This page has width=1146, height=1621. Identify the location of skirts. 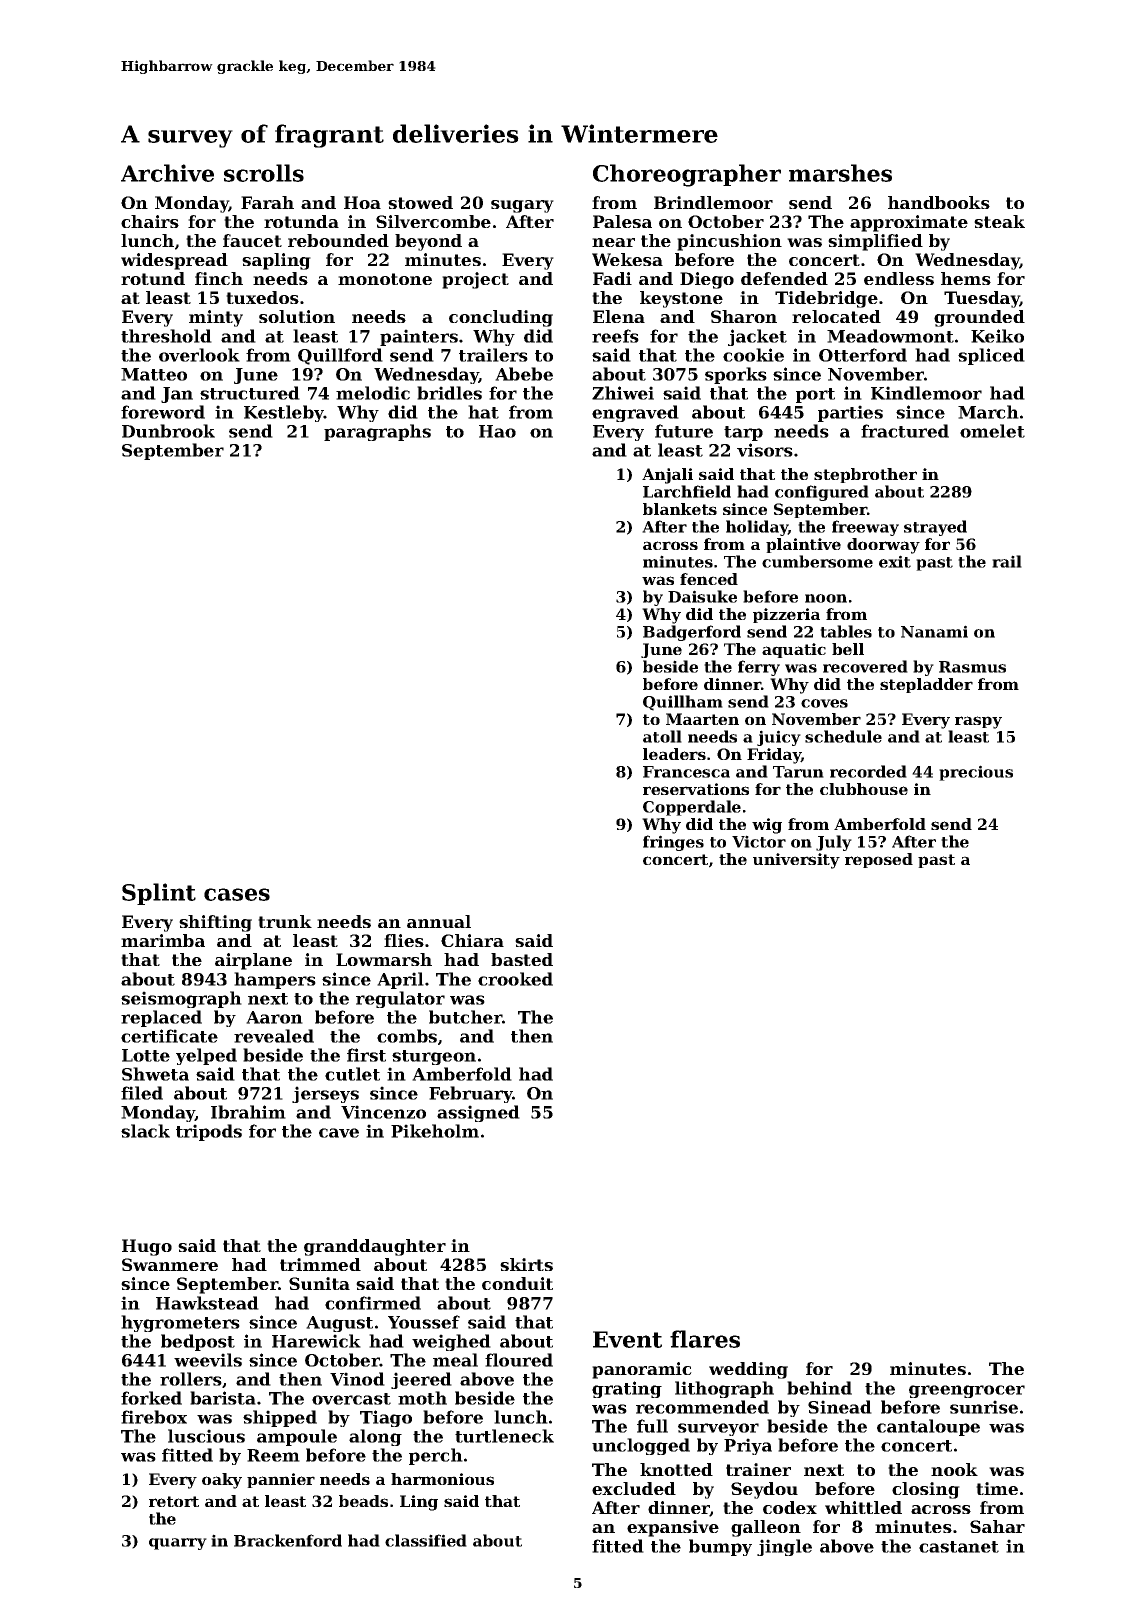
(526, 1264).
